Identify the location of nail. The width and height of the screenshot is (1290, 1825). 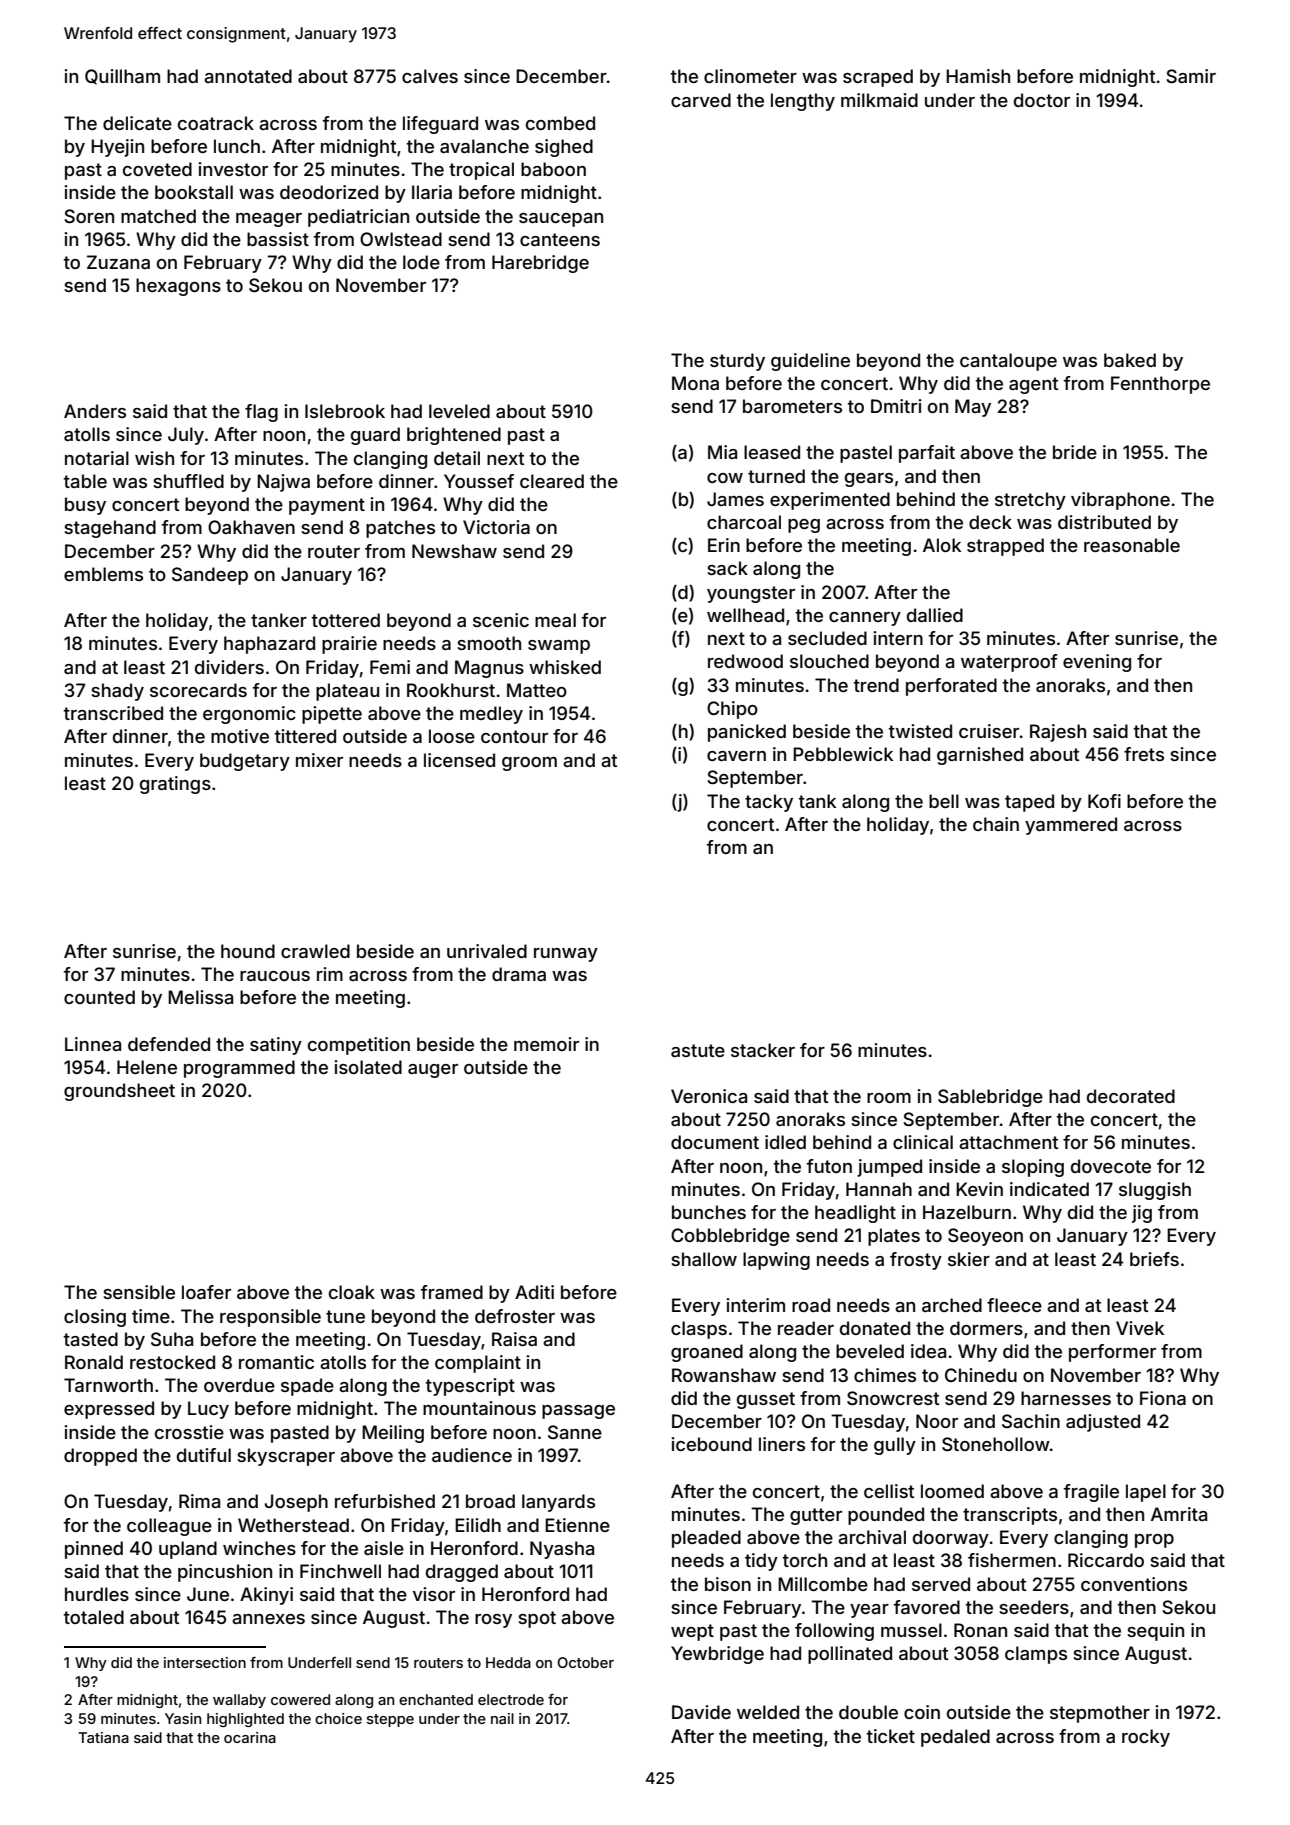
(502, 1718).
